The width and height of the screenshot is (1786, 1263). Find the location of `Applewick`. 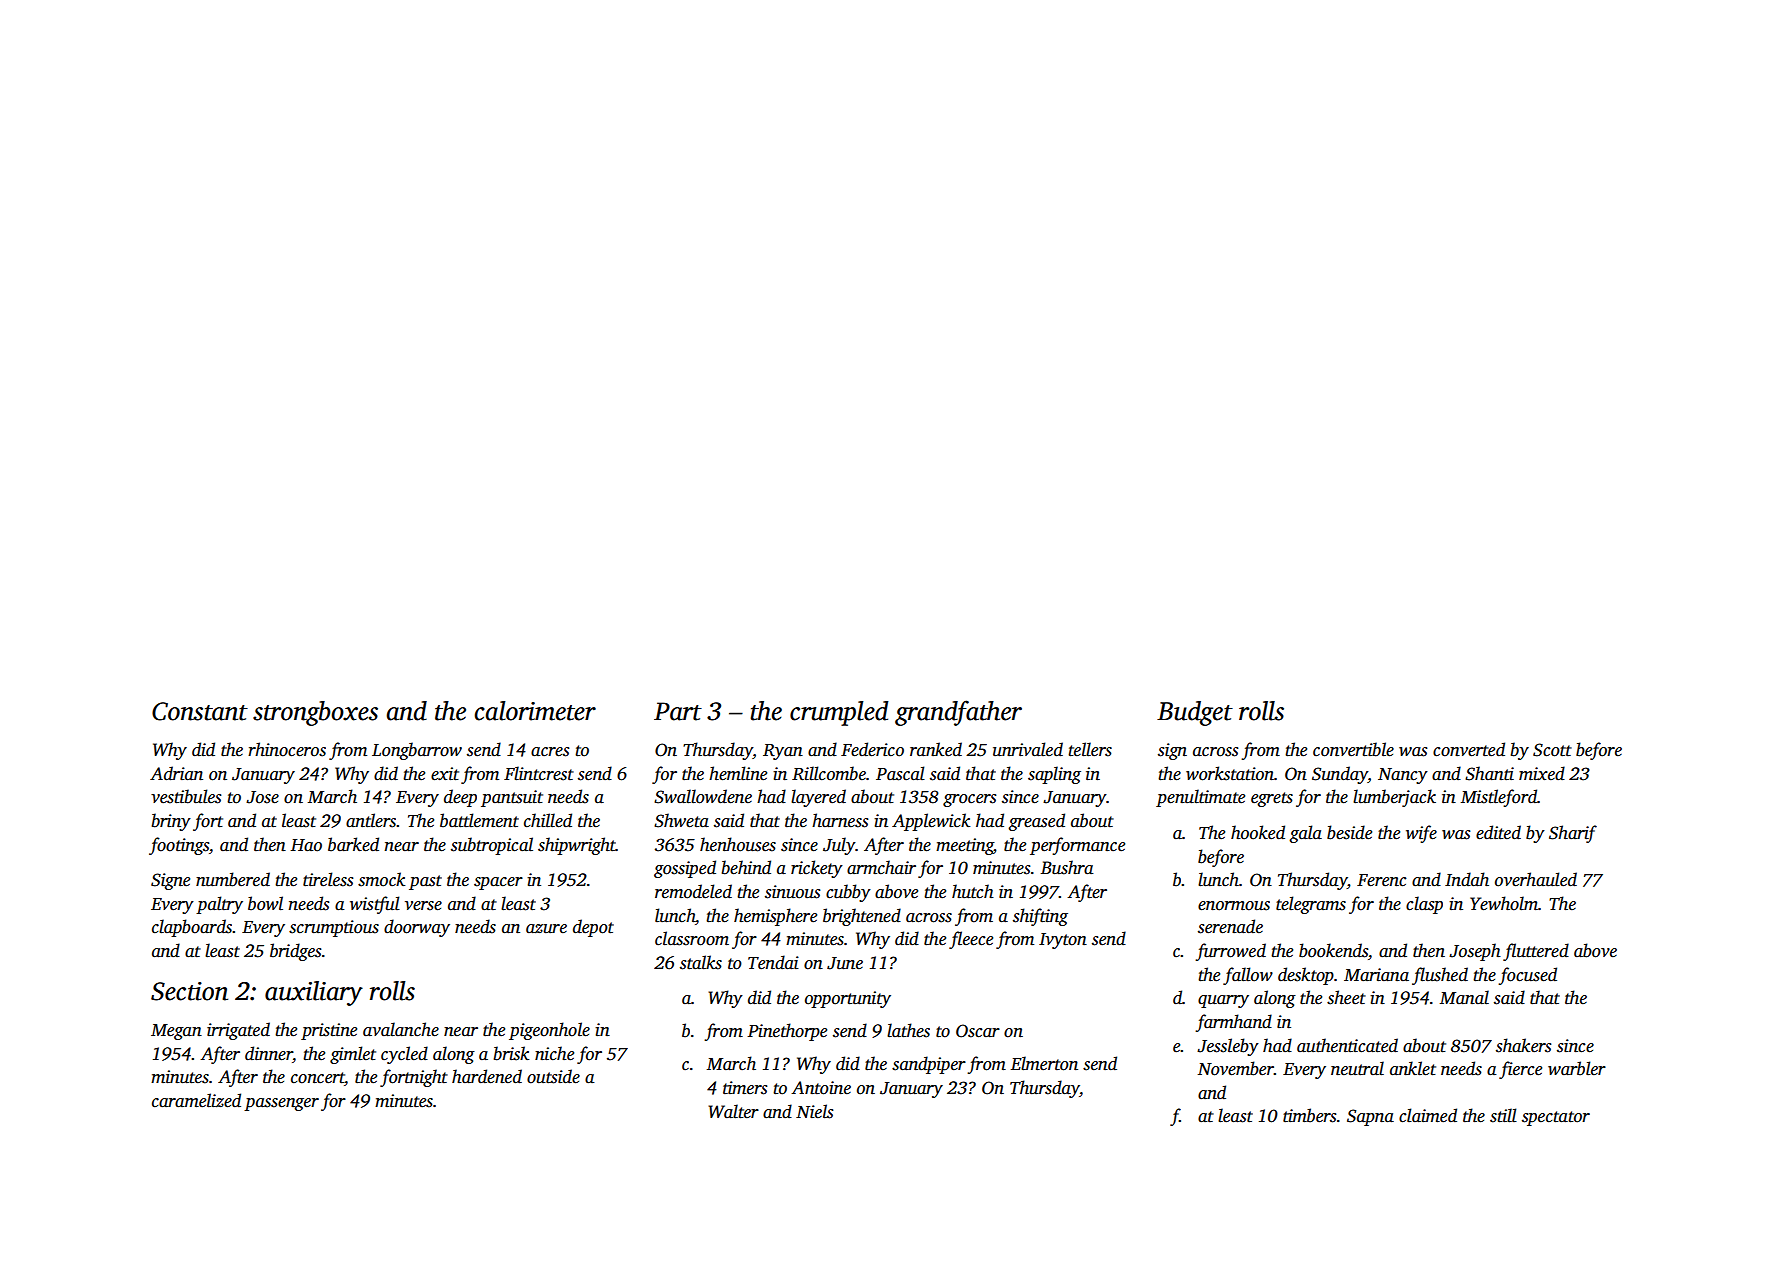

Applewick is located at coordinates (931, 822).
